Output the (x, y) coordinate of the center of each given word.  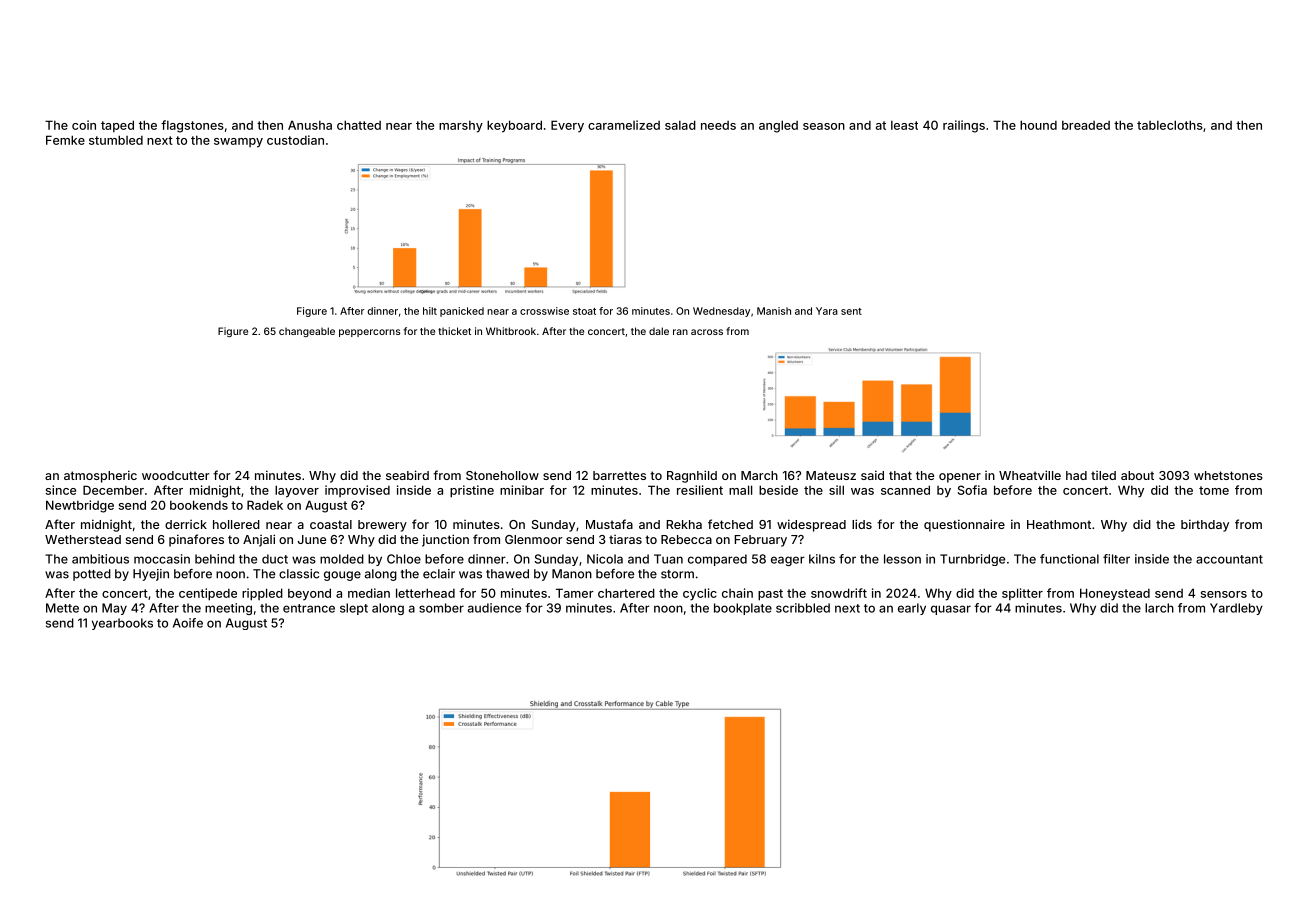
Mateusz (831, 475)
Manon (572, 574)
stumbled (116, 140)
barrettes (619, 475)
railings (964, 126)
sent (851, 311)
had (1076, 475)
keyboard (514, 126)
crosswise (544, 311)
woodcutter (176, 475)
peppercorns (370, 333)
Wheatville (1030, 475)
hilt (430, 311)
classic (299, 574)
